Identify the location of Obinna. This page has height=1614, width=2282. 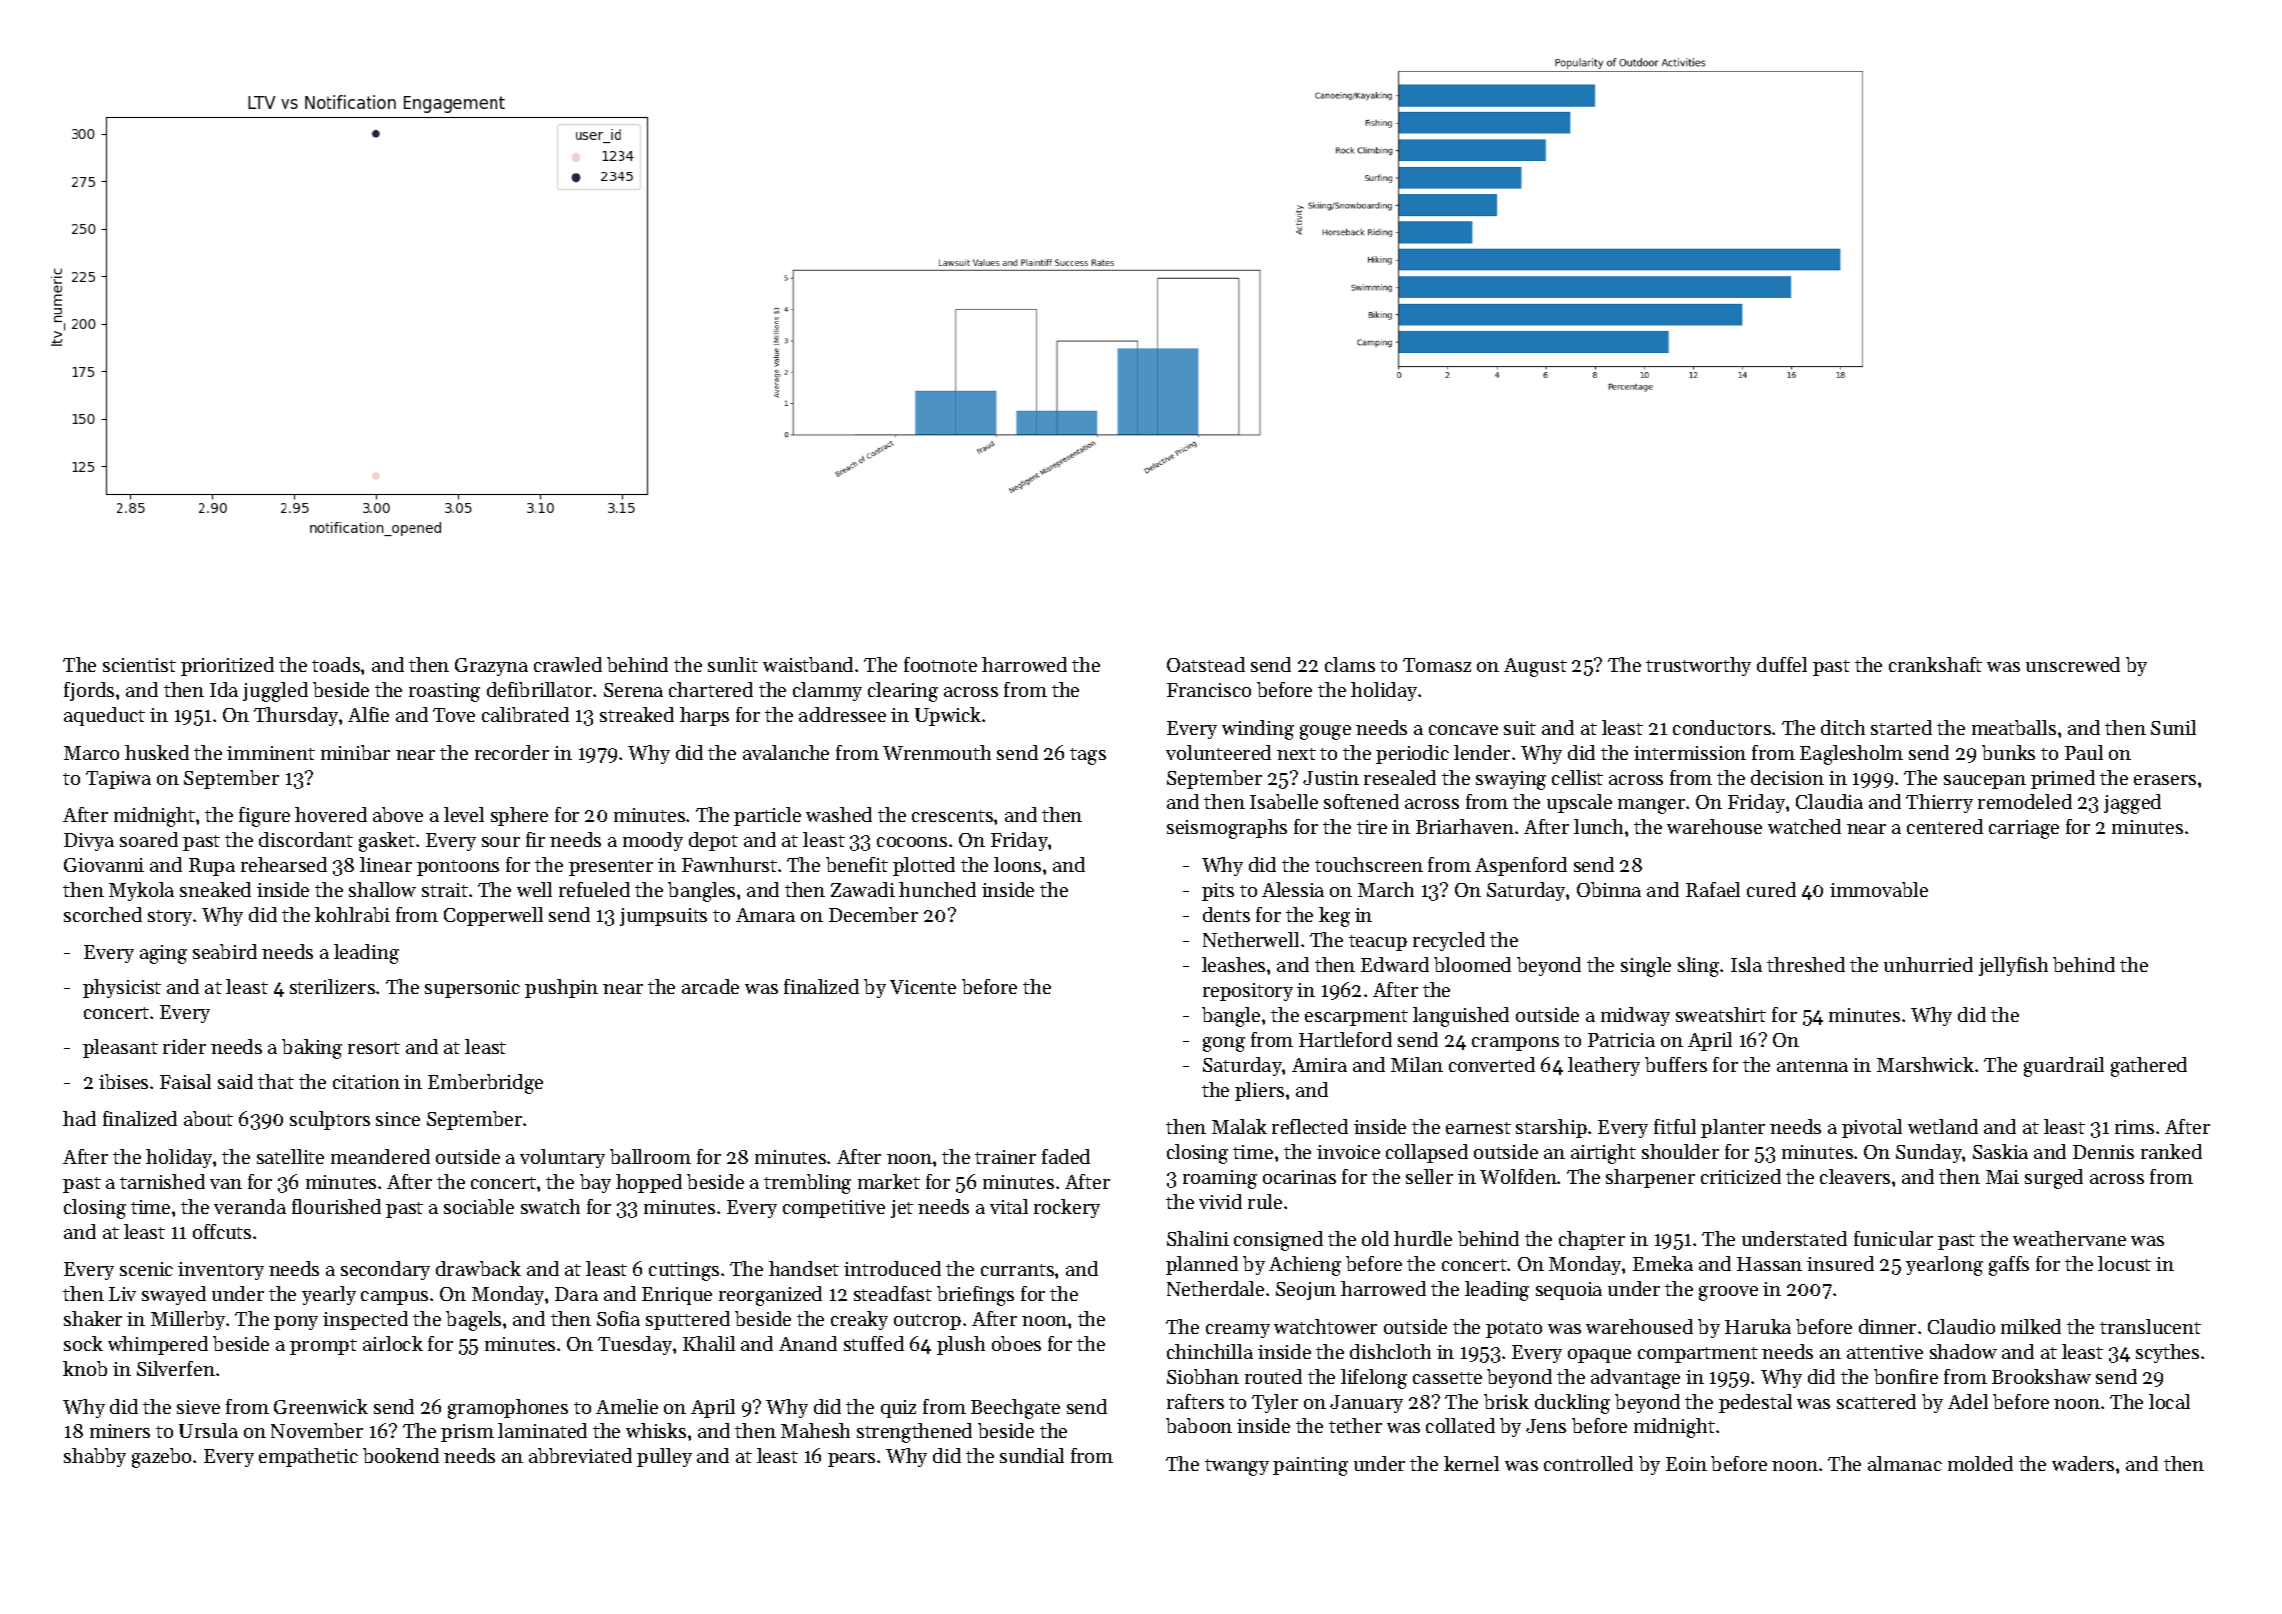
(1609, 889).
